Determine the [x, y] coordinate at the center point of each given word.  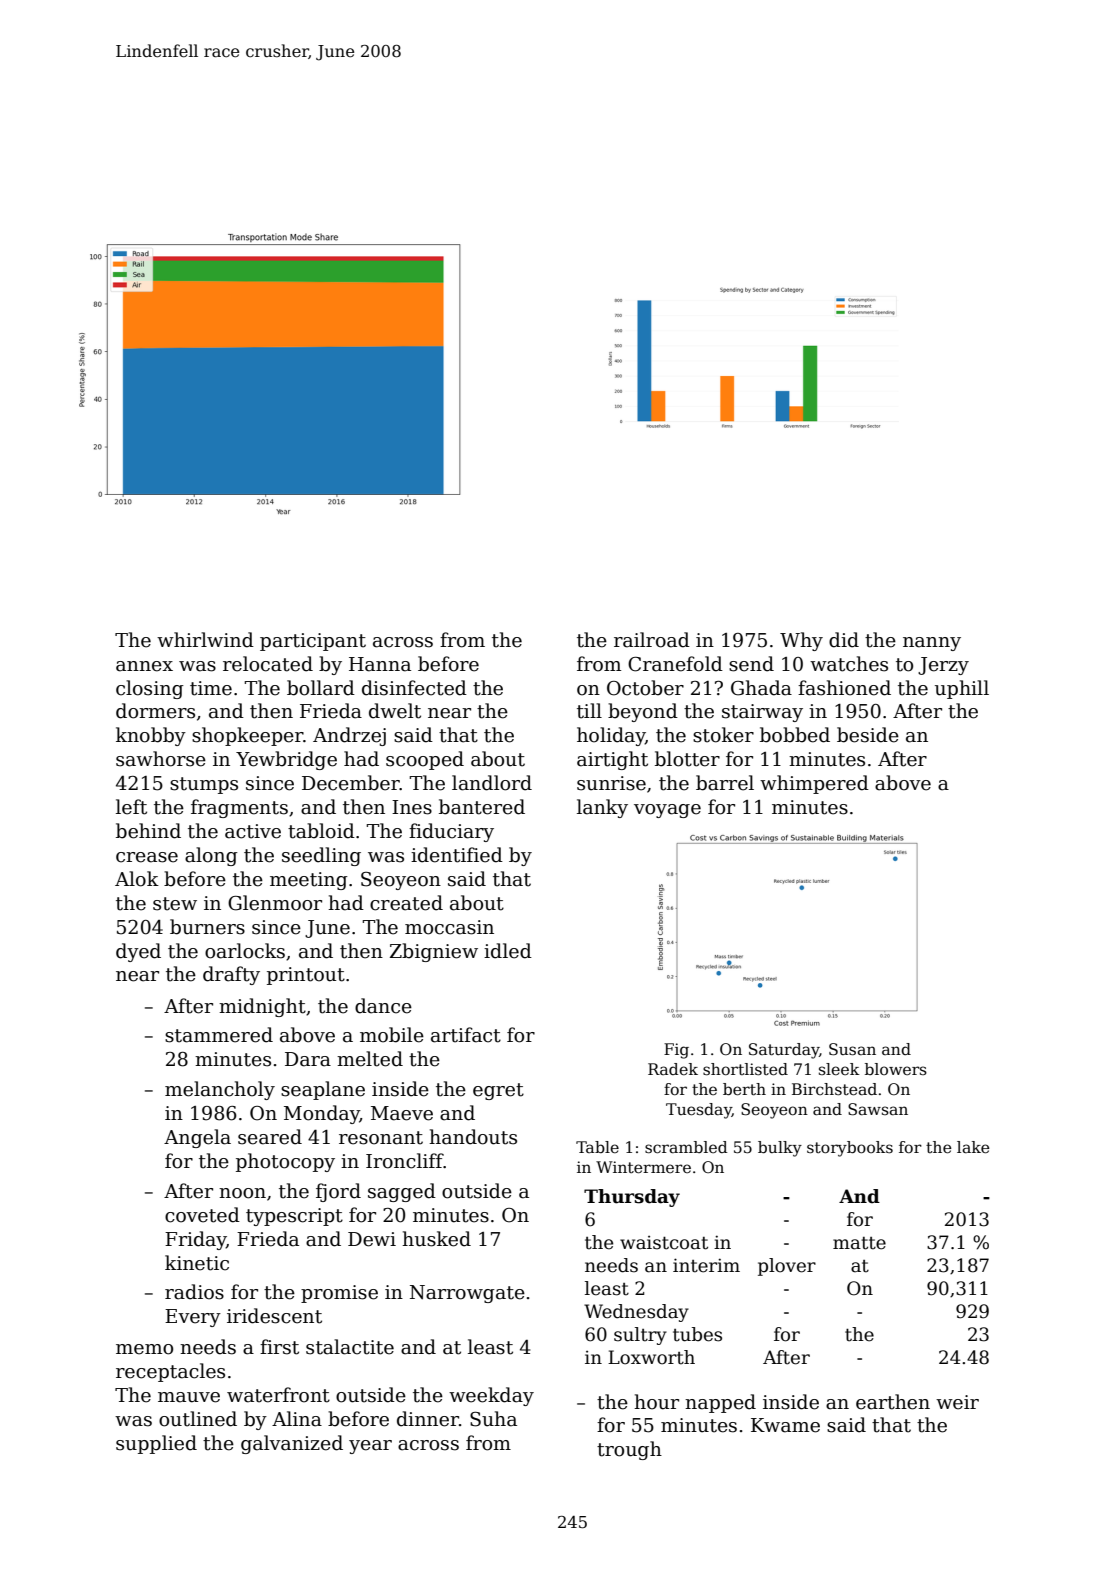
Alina [297, 1419]
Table [597, 1147]
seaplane [323, 1090]
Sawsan [878, 1109]
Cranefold [675, 664]
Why [801, 641]
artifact [466, 1035]
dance [383, 1006]
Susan [852, 1049]
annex [144, 666]
